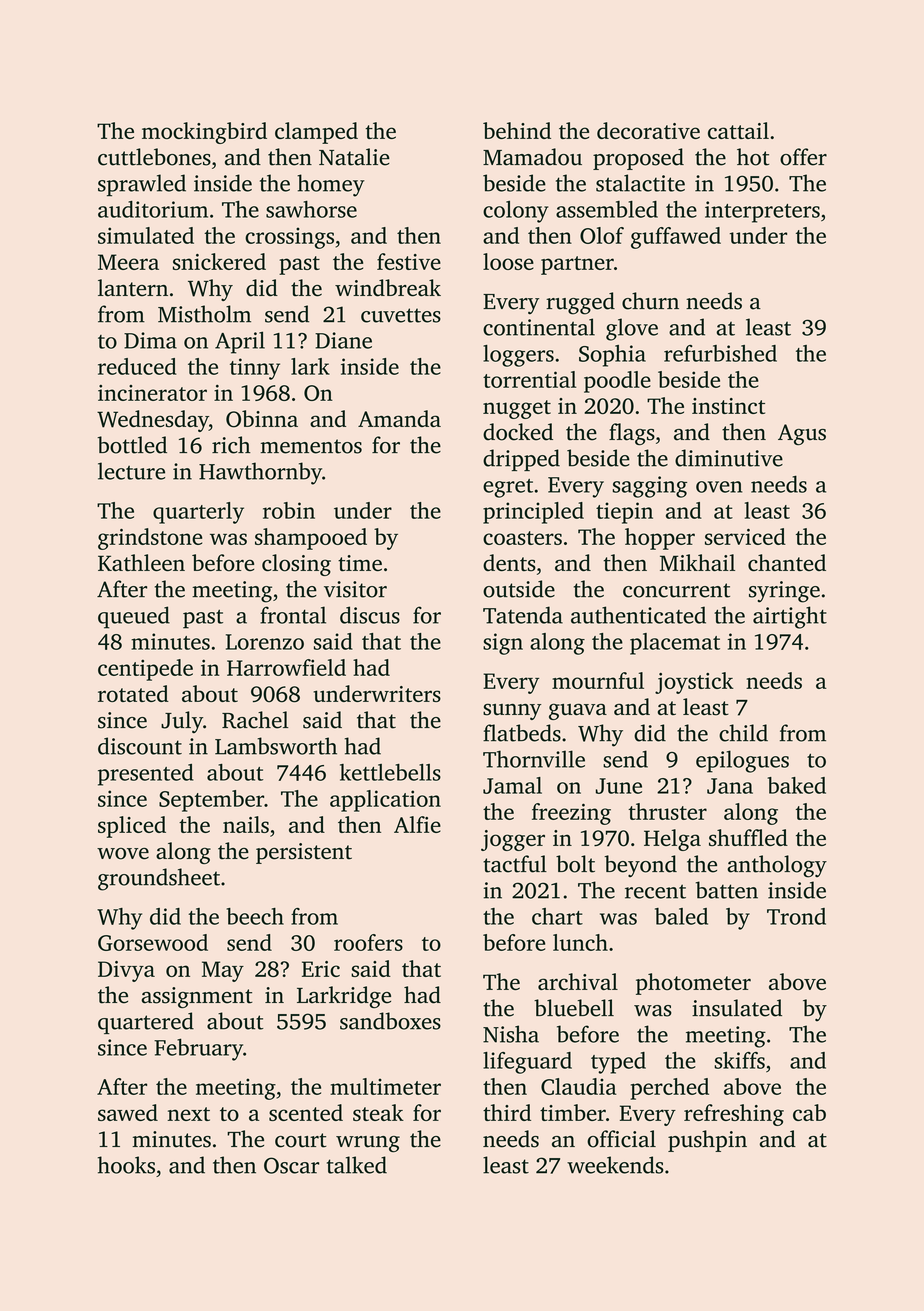 This image has width=924, height=1311. Describe the element at coordinates (145, 775) in the image. I see `presented` at that location.
